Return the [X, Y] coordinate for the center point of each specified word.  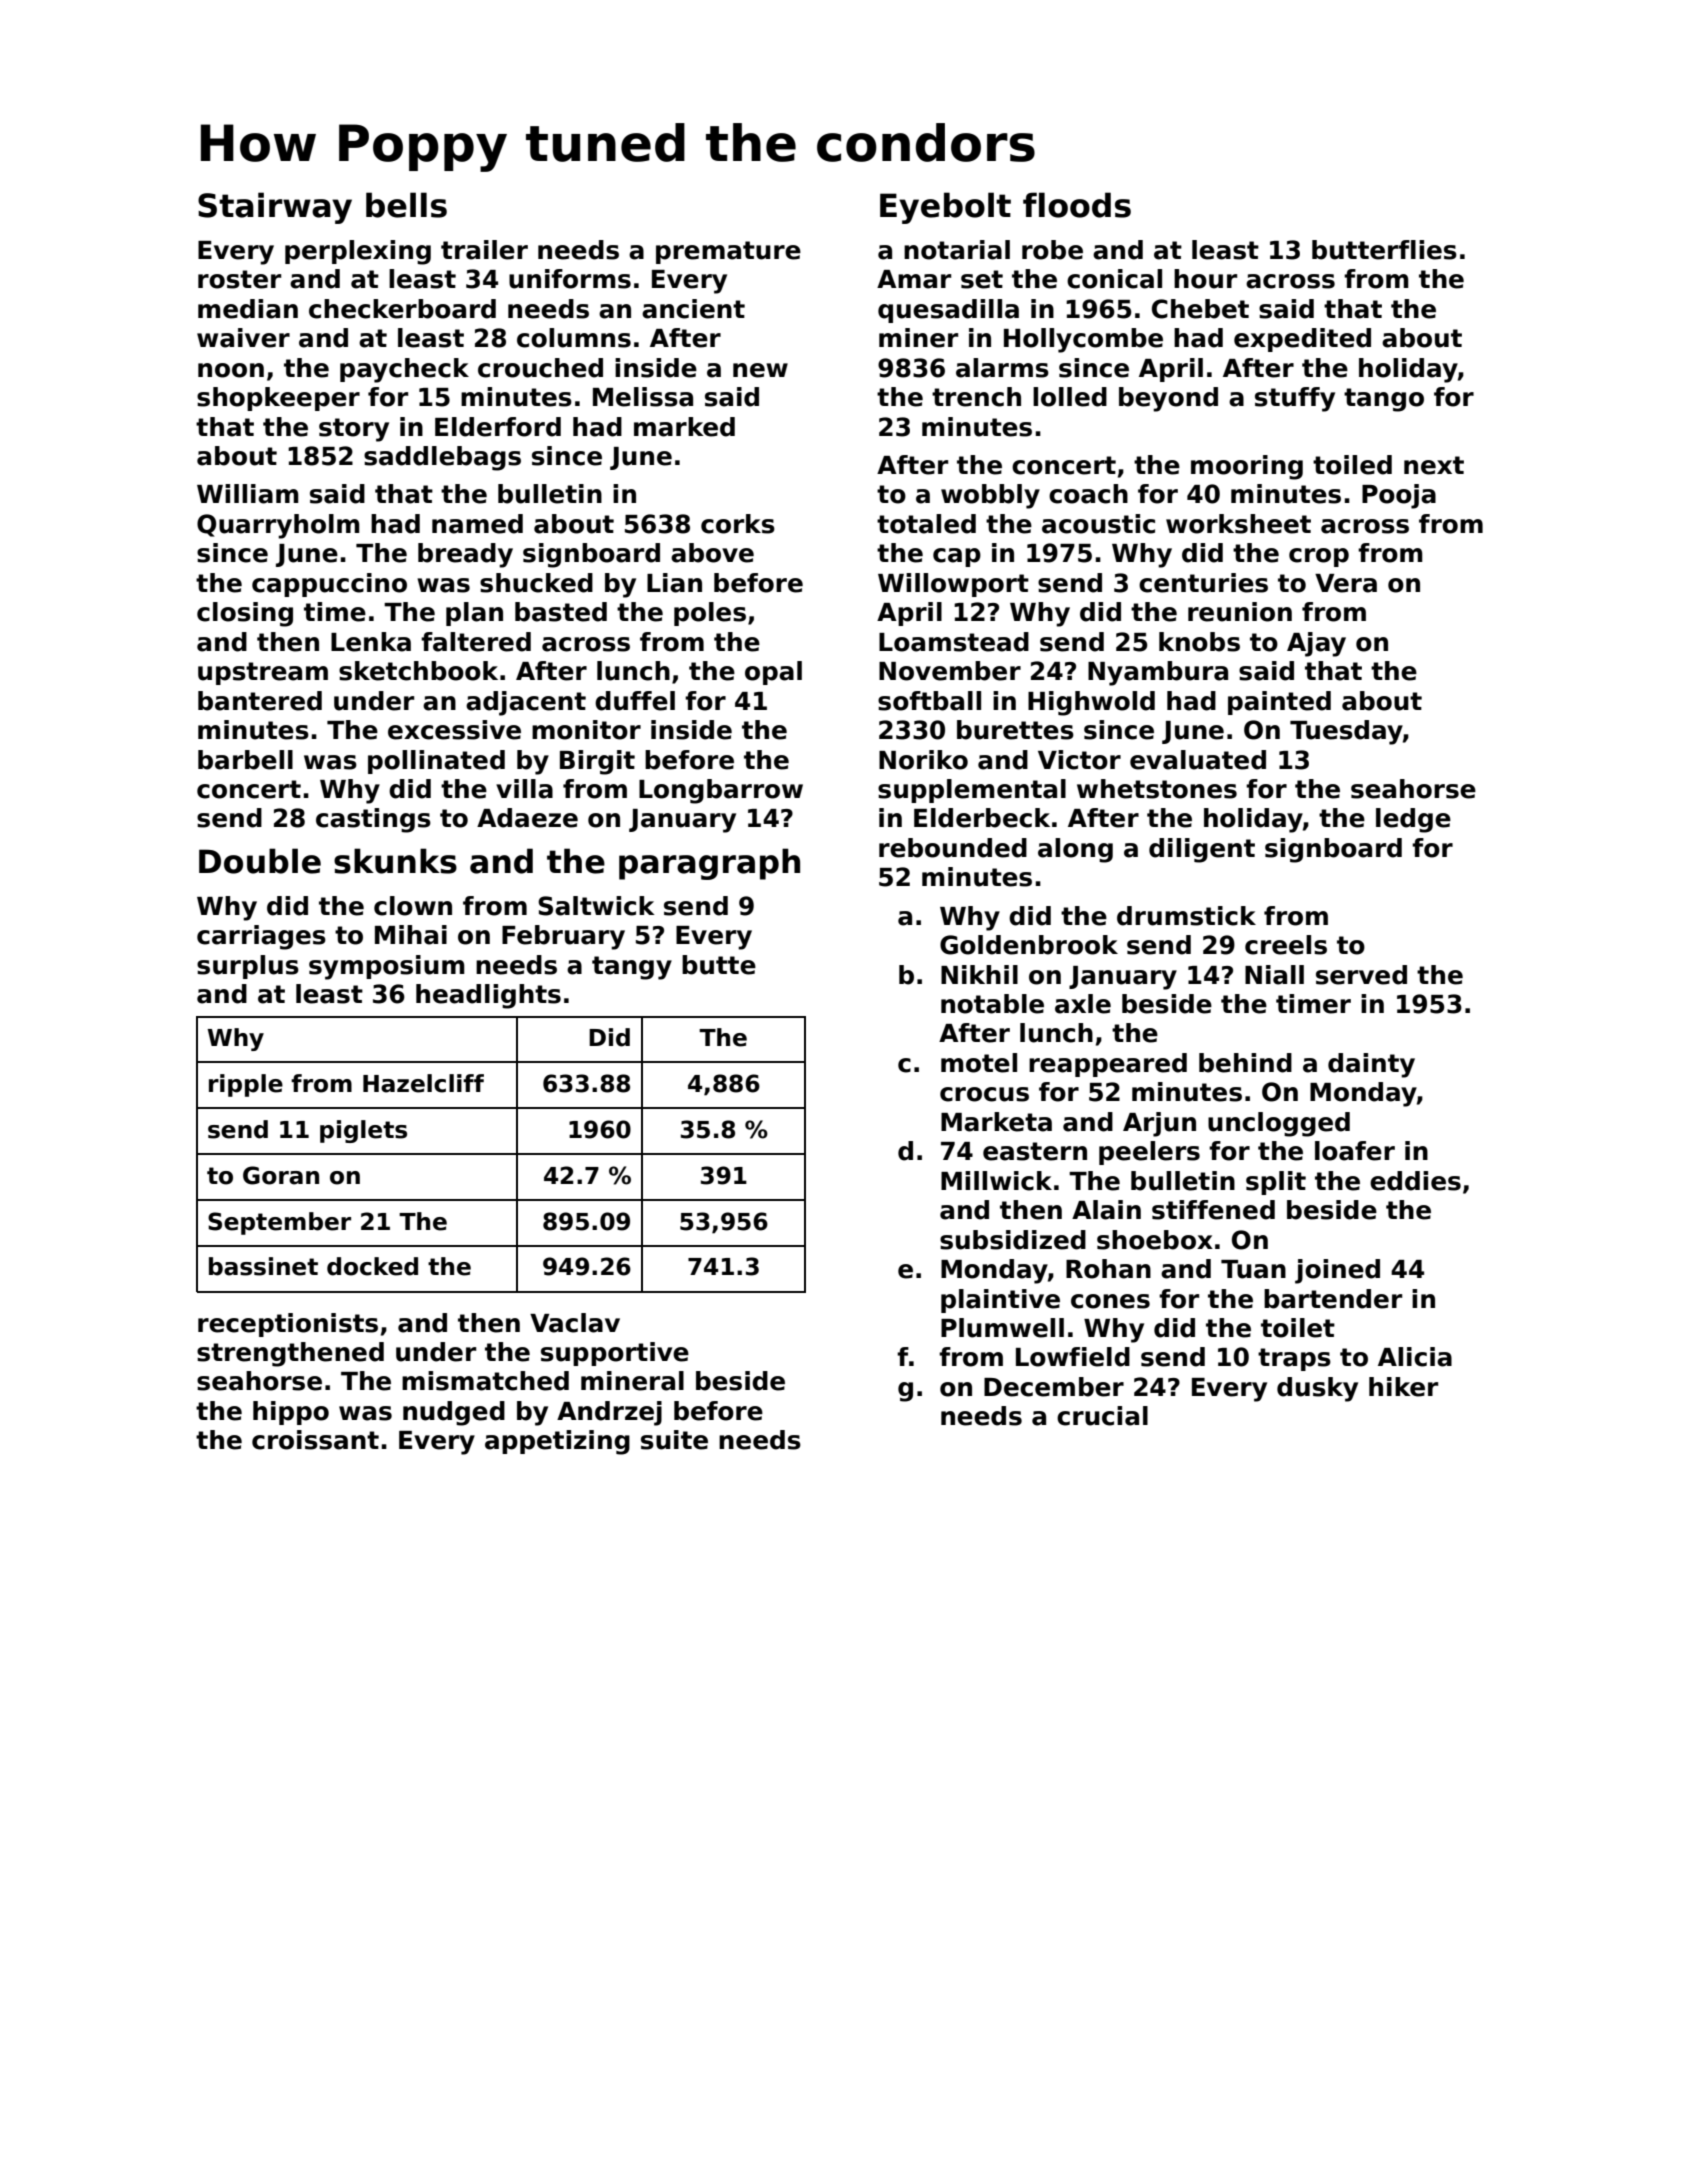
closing [245, 614]
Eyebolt [945, 208]
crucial [1102, 1416]
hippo [291, 1413]
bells [406, 205]
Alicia [1415, 1357]
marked [684, 427]
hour [1205, 279]
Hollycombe [1083, 340]
